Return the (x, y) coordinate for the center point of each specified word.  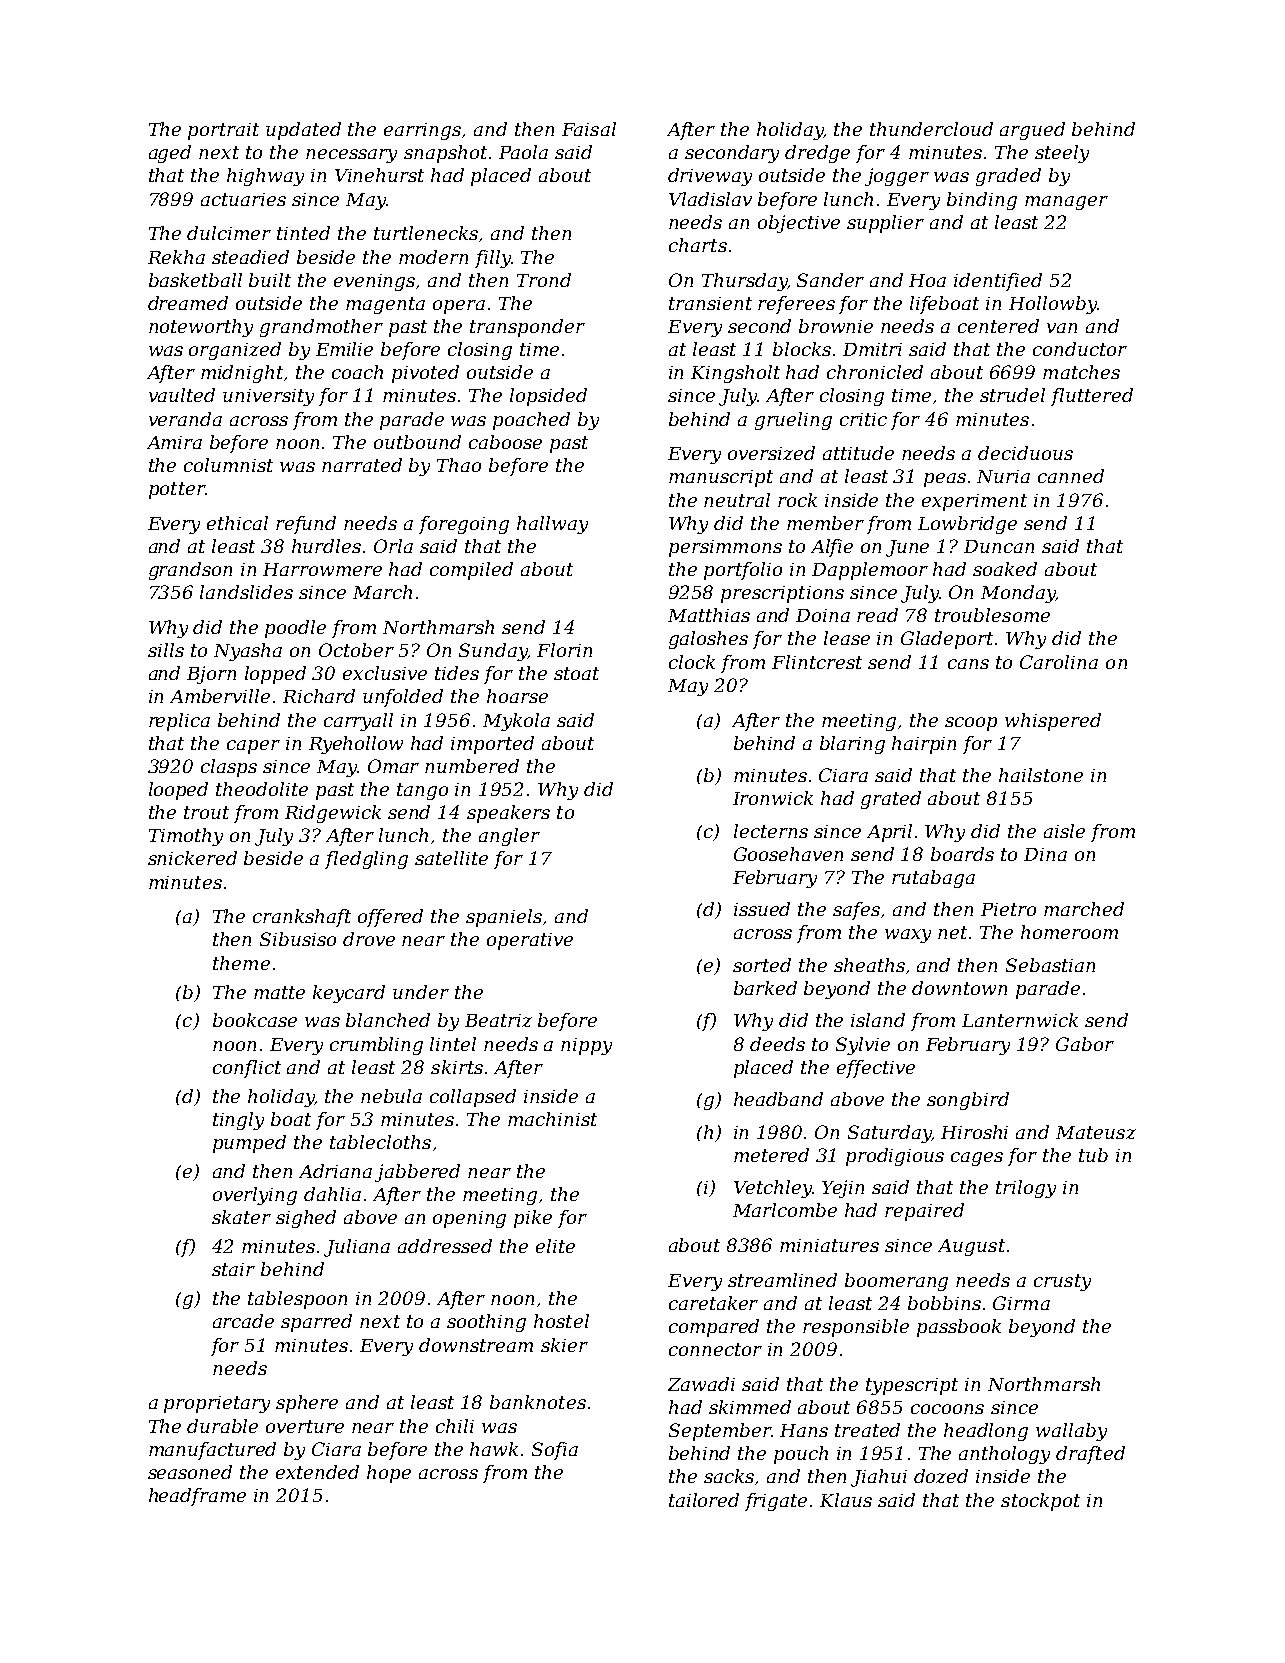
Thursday (744, 282)
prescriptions (782, 594)
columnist (228, 465)
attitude (858, 453)
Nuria (1003, 476)
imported (492, 745)
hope (389, 1474)
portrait (223, 131)
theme (241, 963)
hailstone (1041, 775)
